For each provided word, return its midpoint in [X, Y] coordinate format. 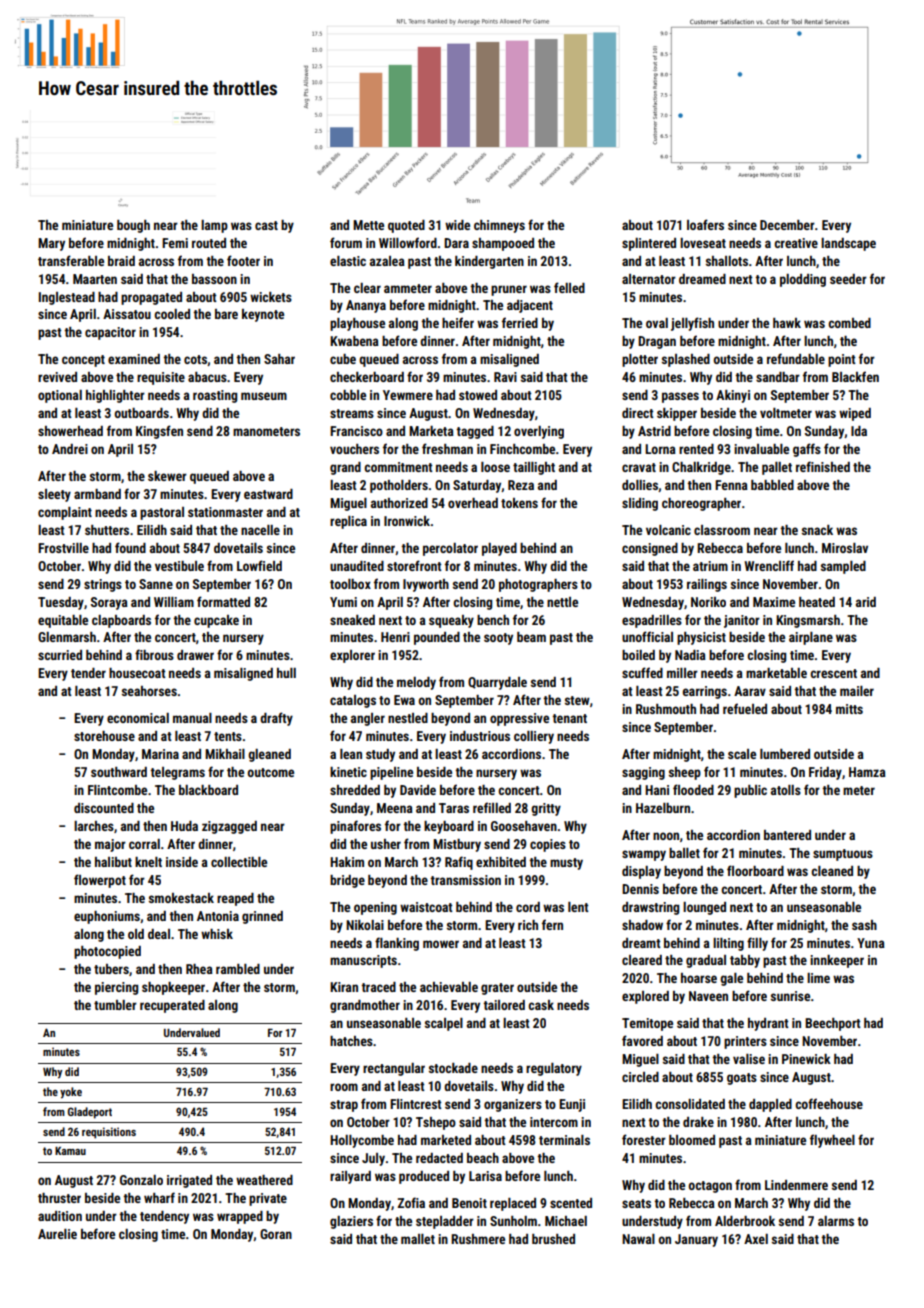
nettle [562, 602]
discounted [104, 808]
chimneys [499, 226]
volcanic [668, 530]
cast [266, 225]
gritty [546, 809]
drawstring [650, 908]
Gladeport [90, 1113]
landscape [848, 244]
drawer [195, 655]
